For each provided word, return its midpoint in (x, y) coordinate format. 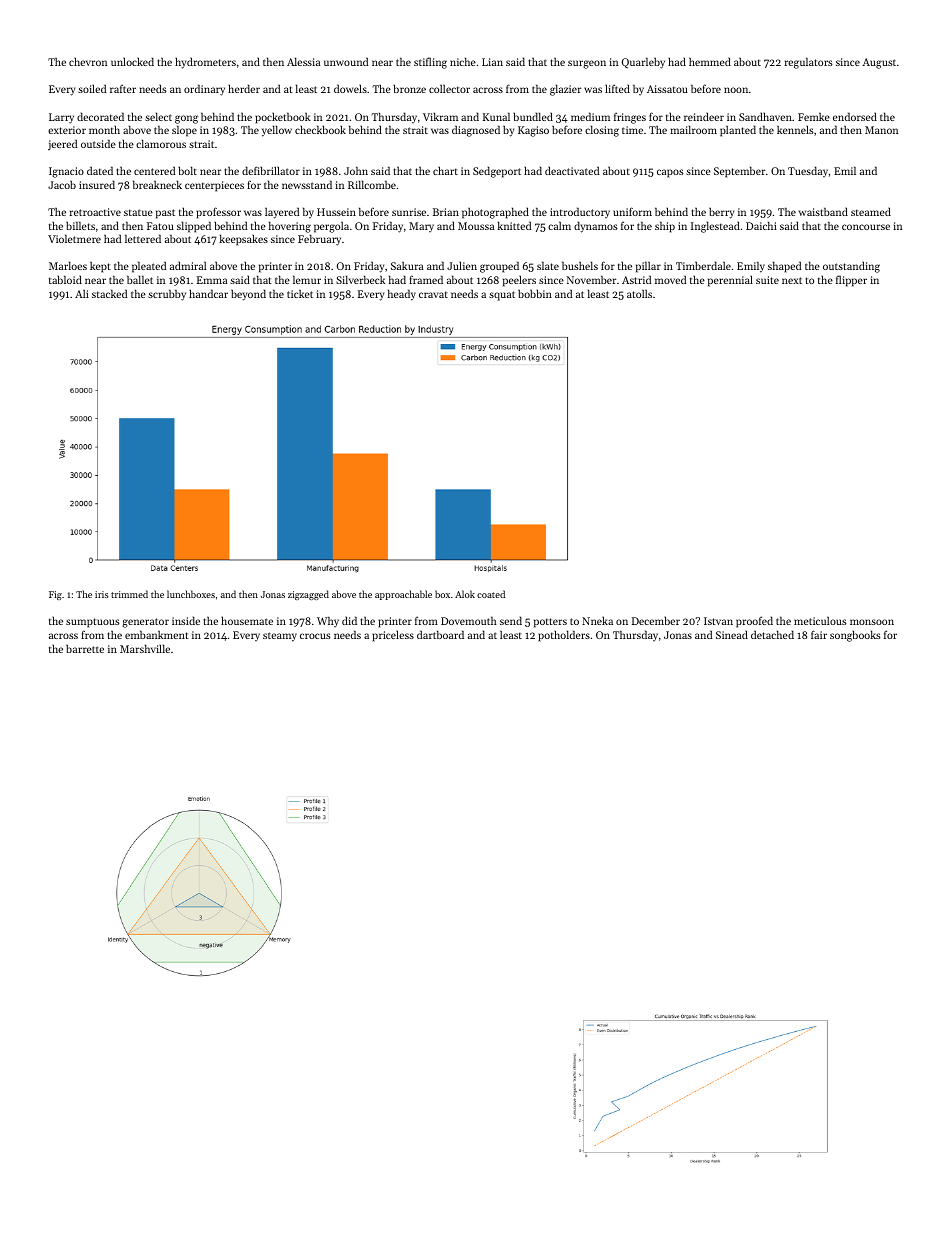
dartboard (440, 634)
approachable (403, 595)
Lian (492, 62)
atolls (639, 293)
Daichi (761, 225)
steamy (280, 637)
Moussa (476, 226)
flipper (851, 281)
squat (502, 296)
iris (102, 594)
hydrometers (205, 63)
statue (138, 212)
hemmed (710, 61)
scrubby (167, 295)
